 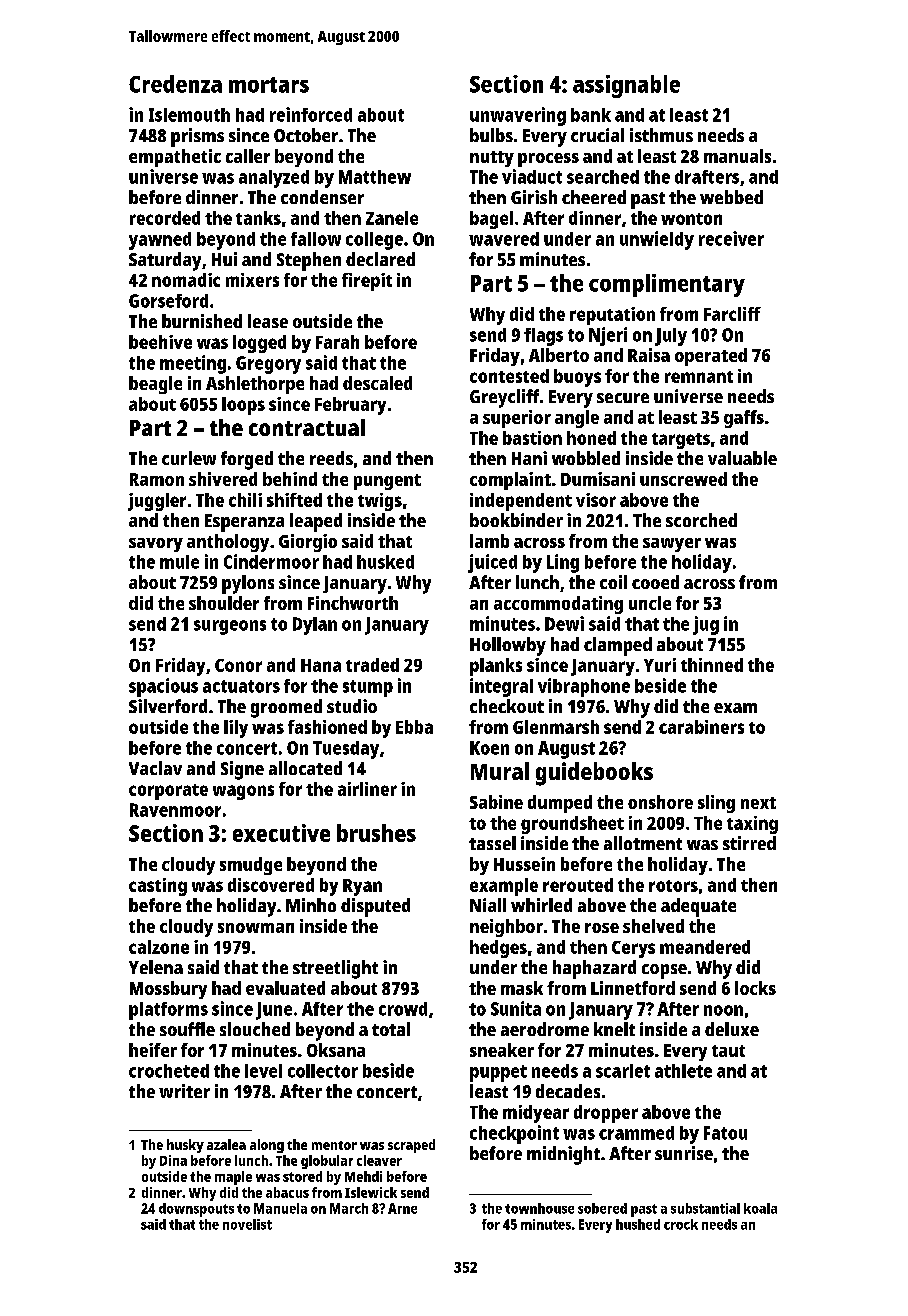 What do you see at coordinates (392, 218) in the image?
I see `Zanele` at bounding box center [392, 218].
